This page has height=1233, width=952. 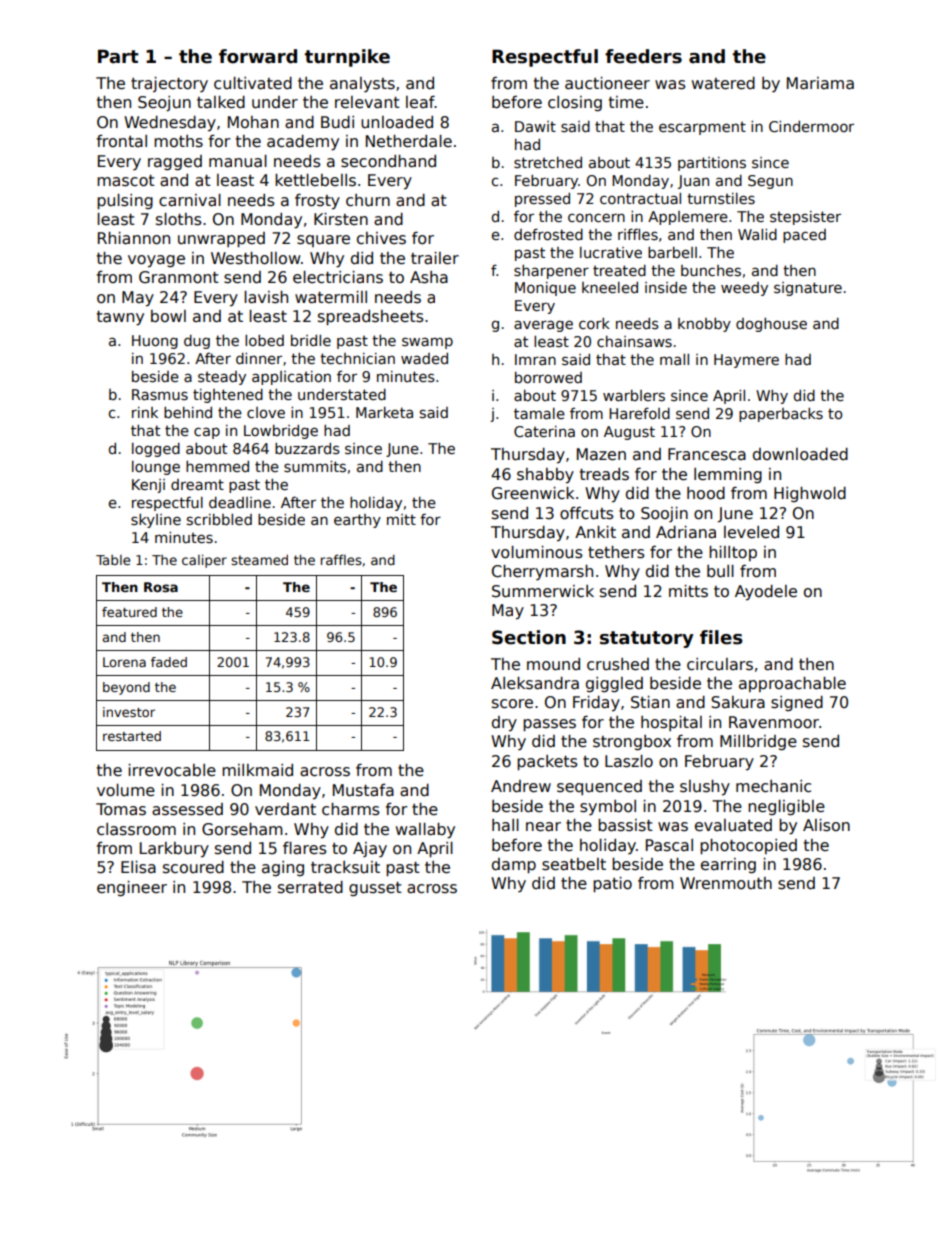 What do you see at coordinates (688, 218) in the page?
I see `Applemere` at bounding box center [688, 218].
